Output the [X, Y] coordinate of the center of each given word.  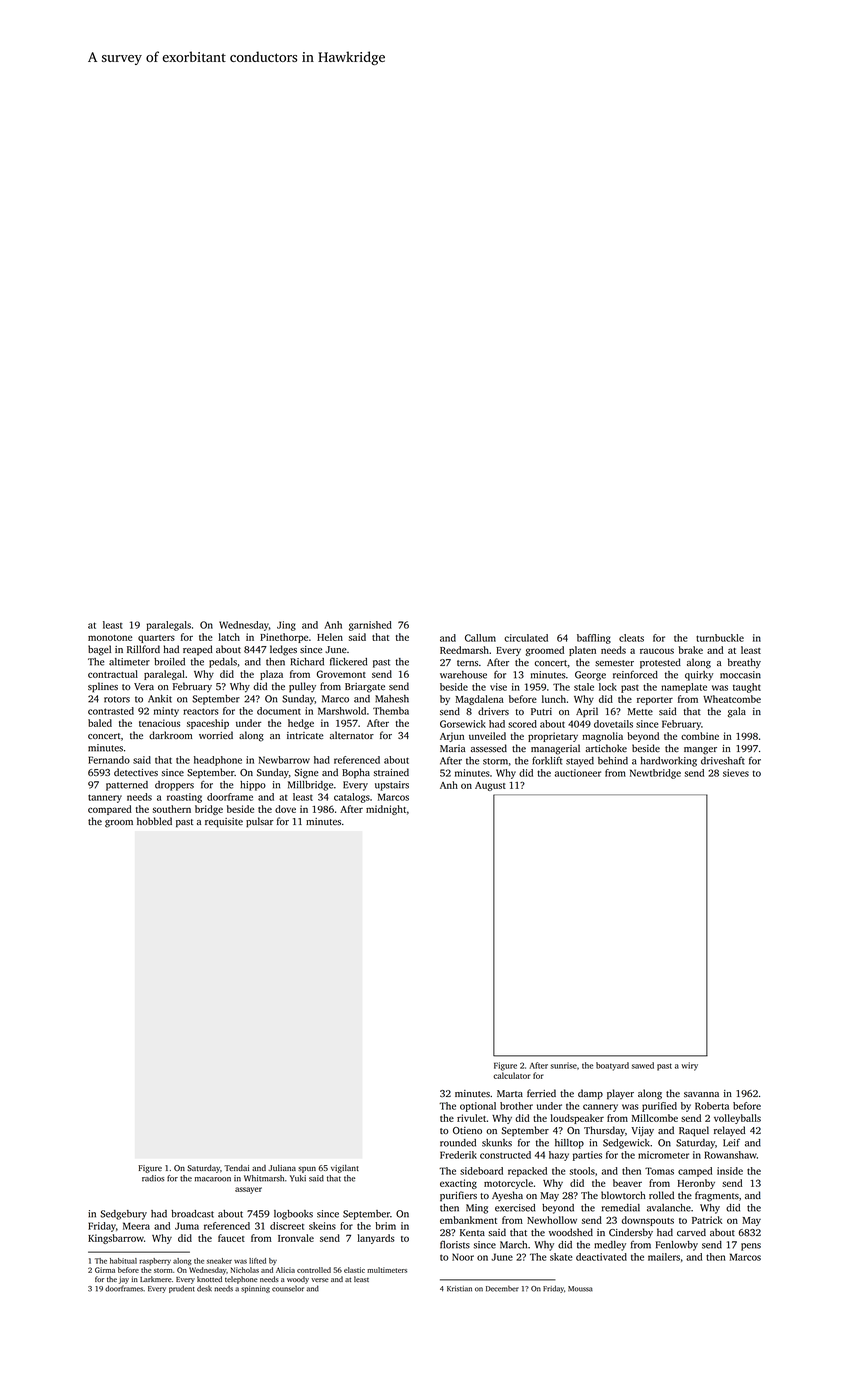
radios [153, 1178]
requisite [224, 823]
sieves [736, 773]
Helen [330, 637]
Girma [105, 1270]
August [490, 786]
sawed [643, 1065]
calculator [511, 1075]
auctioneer [578, 773]
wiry [689, 1066]
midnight [386, 810]
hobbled [154, 821]
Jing [286, 626]
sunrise [564, 1065]
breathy [744, 663]
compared [110, 810]
